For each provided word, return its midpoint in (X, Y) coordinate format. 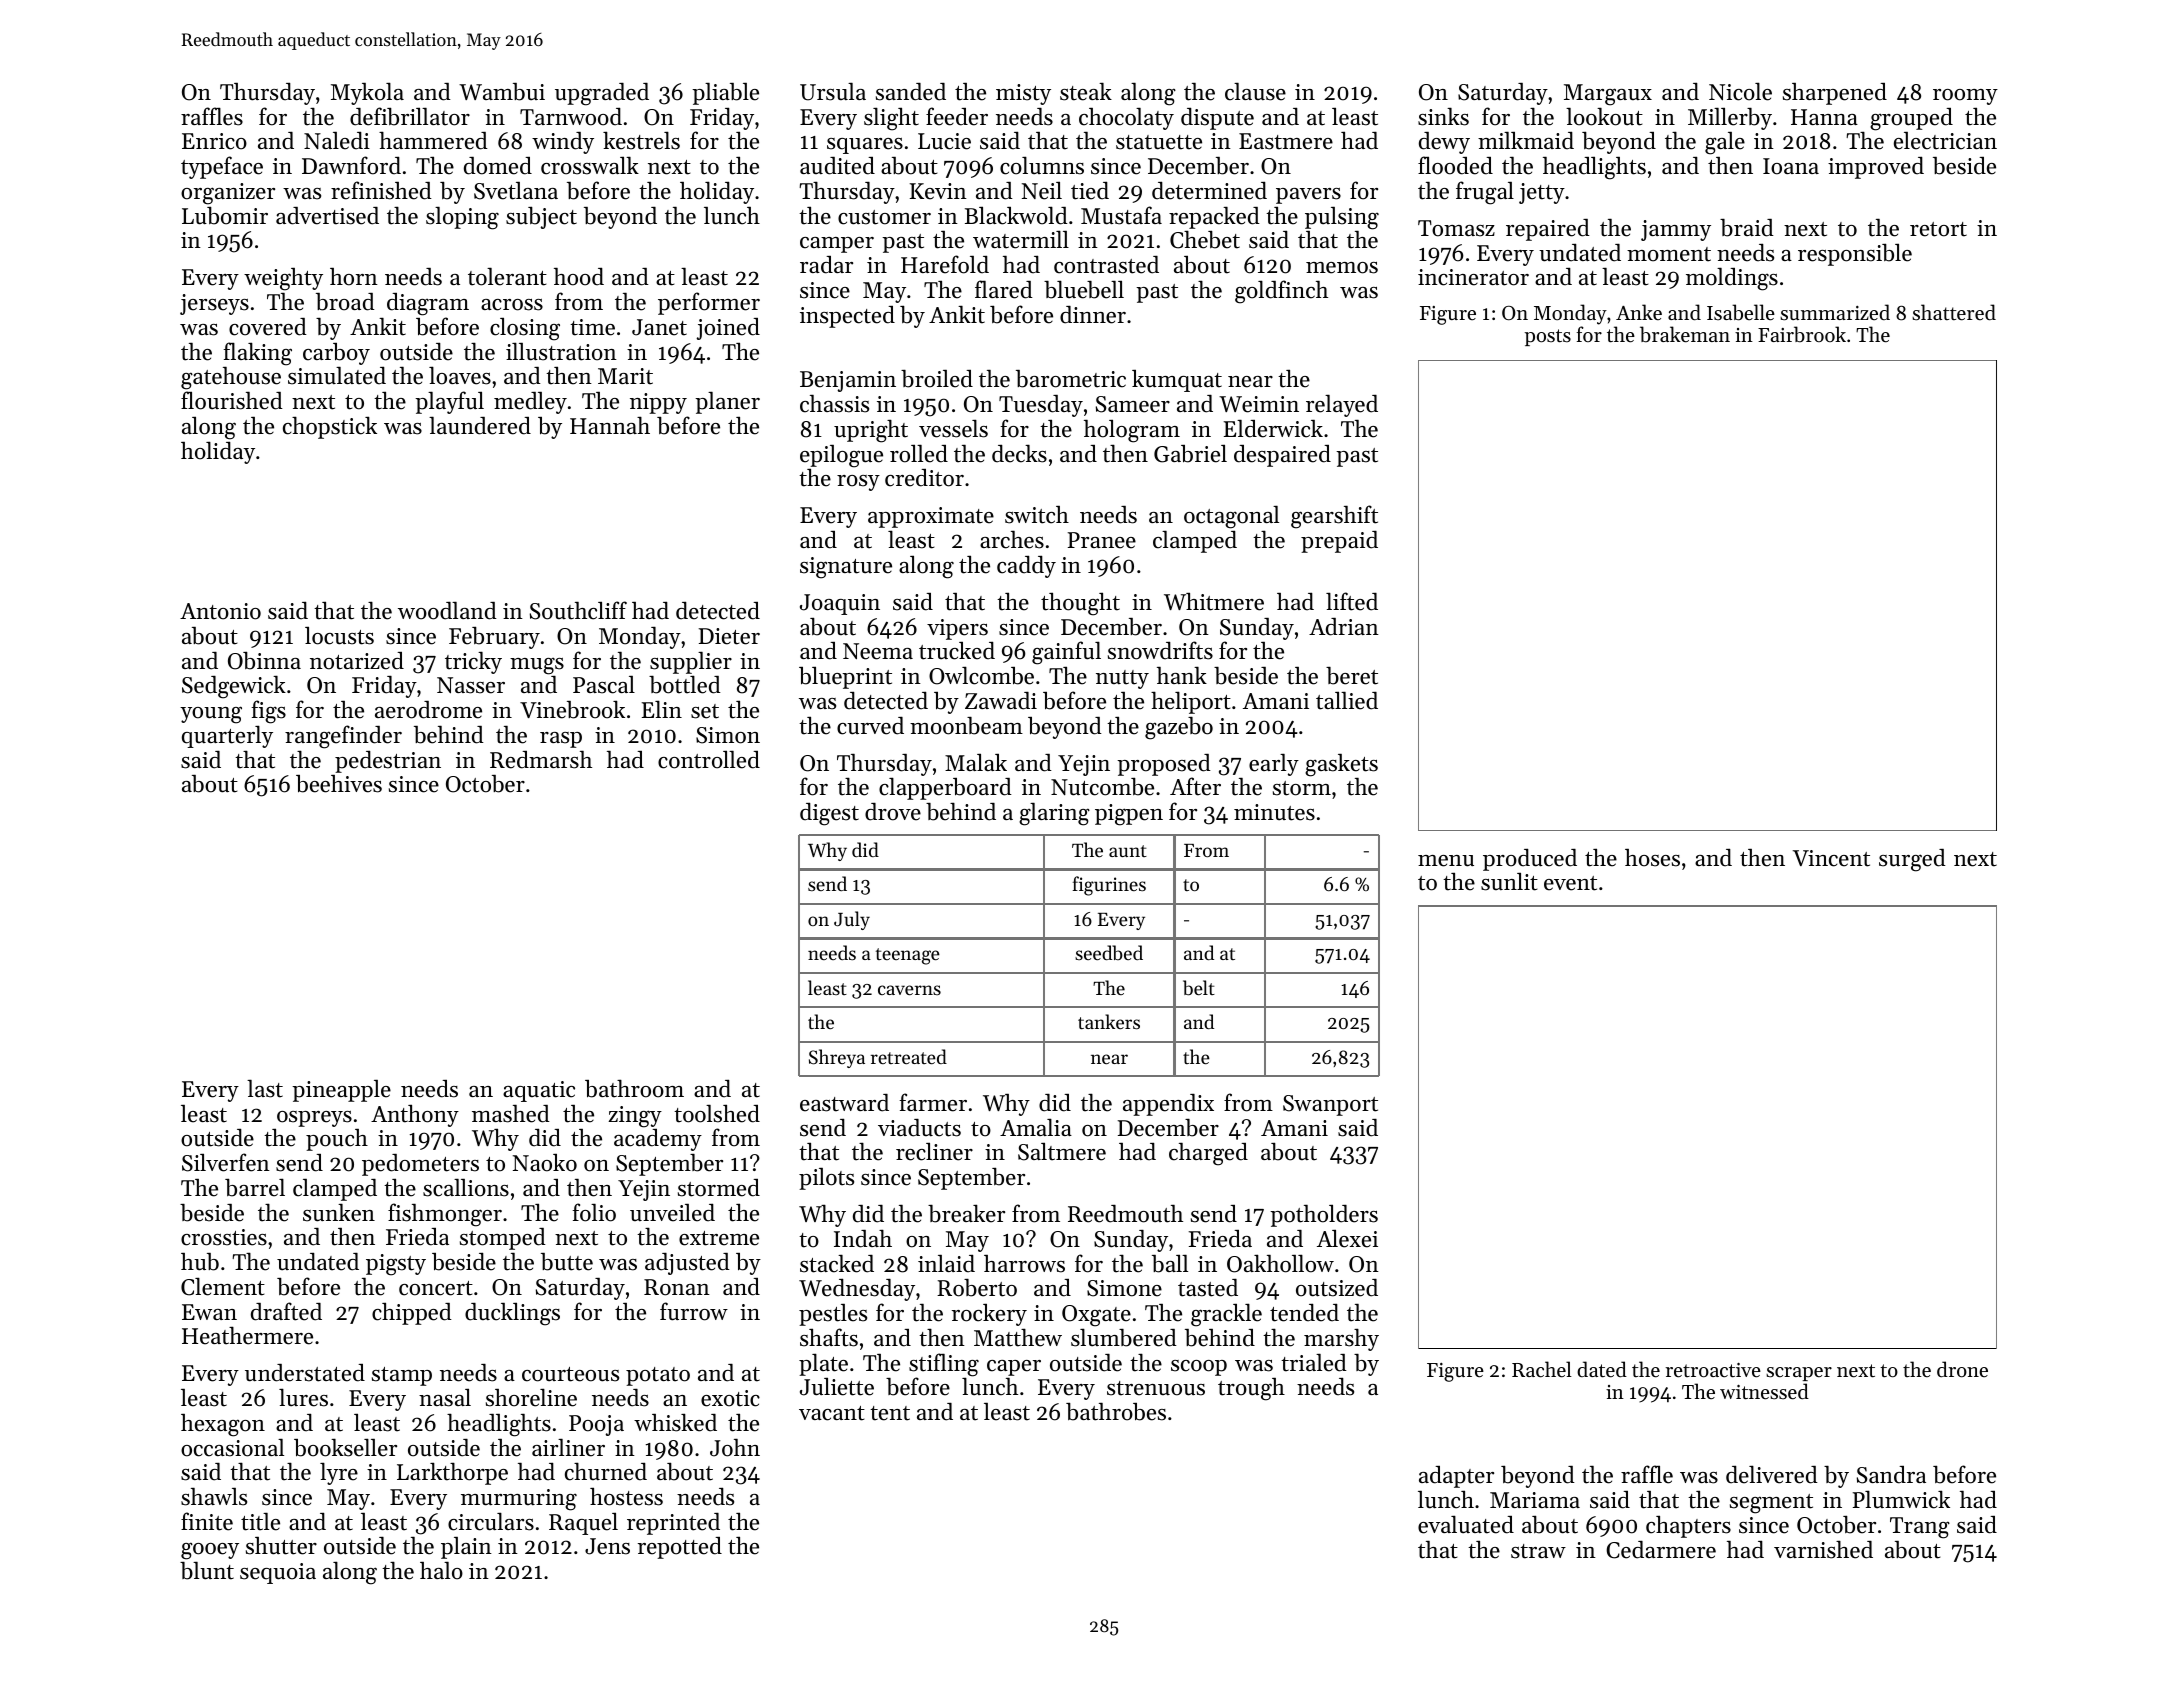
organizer (228, 194)
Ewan (209, 1312)
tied (1090, 190)
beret (1352, 676)
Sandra (1891, 1475)
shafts (829, 1337)
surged (1912, 860)
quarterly (227, 736)
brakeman (1685, 334)
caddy (1026, 566)
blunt (207, 1570)
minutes (1274, 812)
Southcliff (578, 610)
